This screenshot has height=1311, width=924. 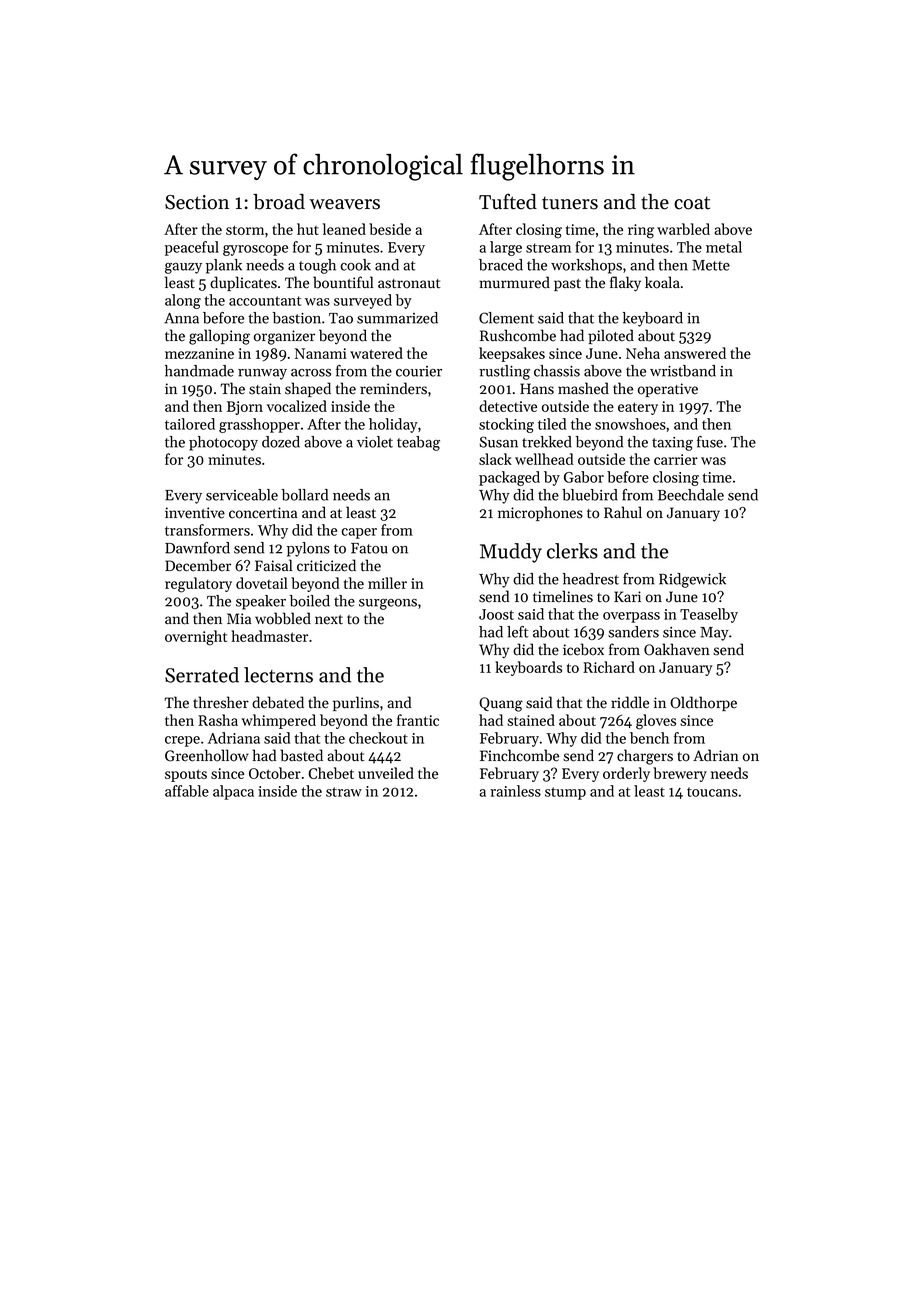 I want to click on Dawnford, so click(x=197, y=548).
